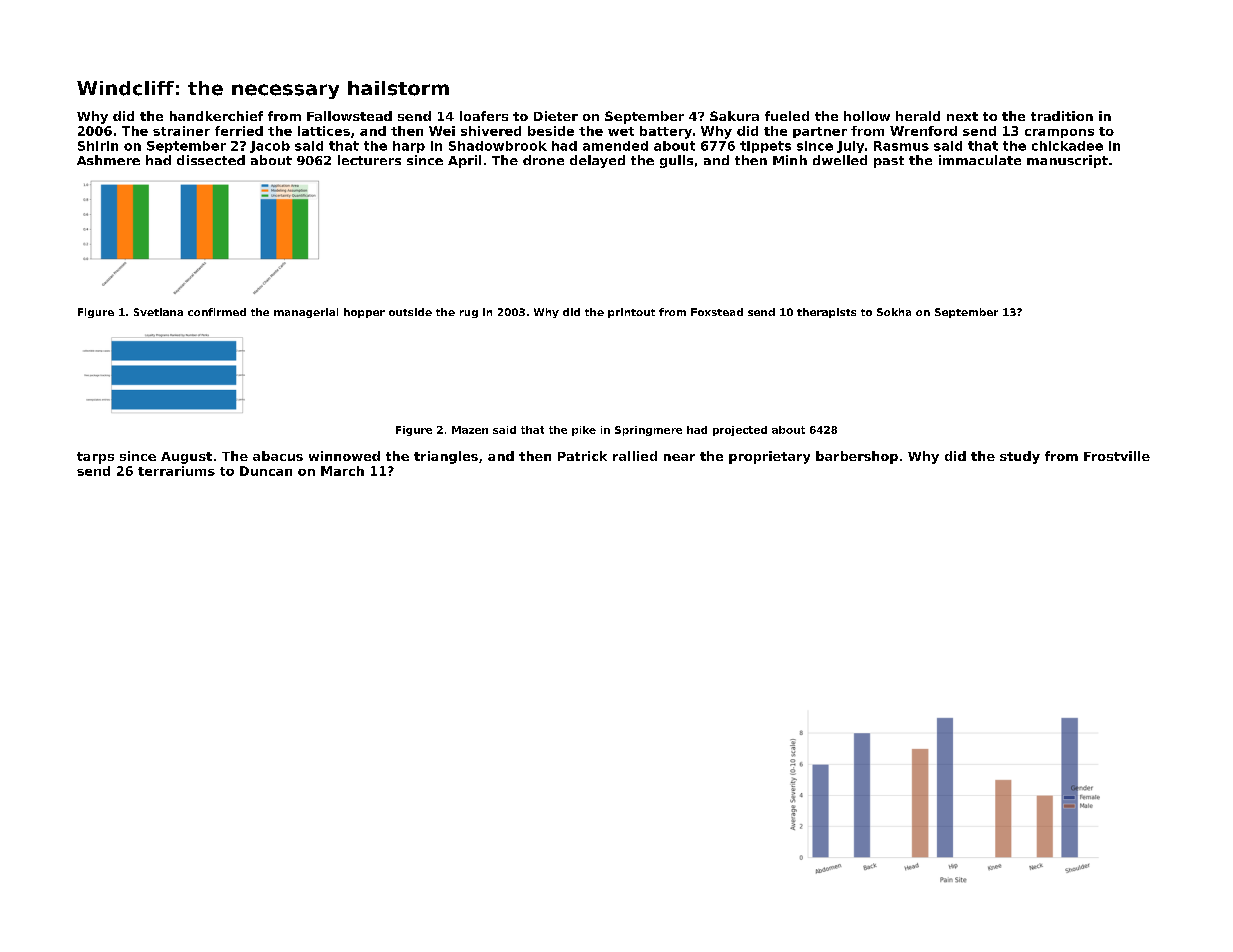 The image size is (1233, 952). Describe the element at coordinates (889, 162) in the screenshot. I see `past` at that location.
